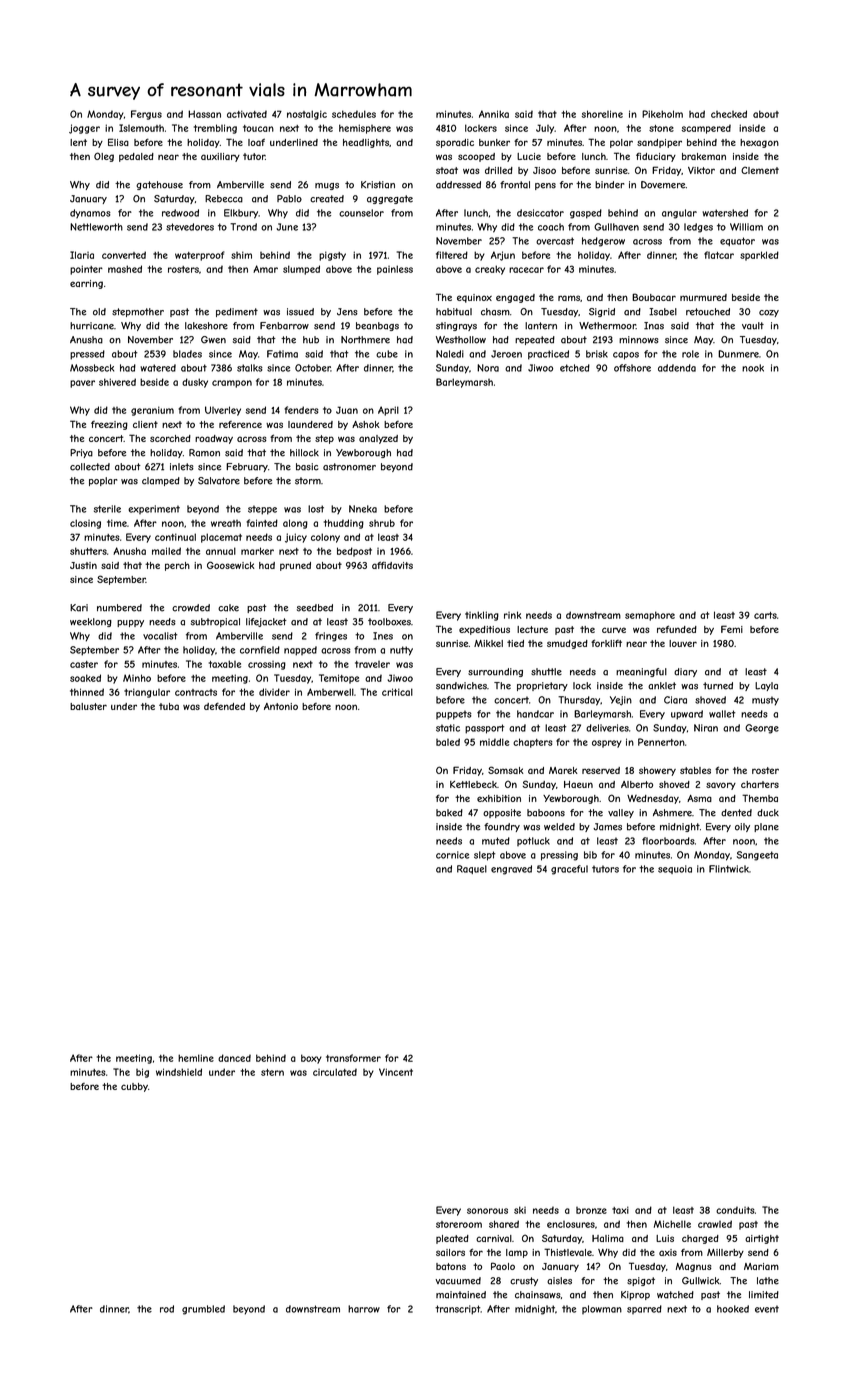 Image resolution: width=849 pixels, height=1400 pixels. I want to click on fiduciary, so click(656, 157).
